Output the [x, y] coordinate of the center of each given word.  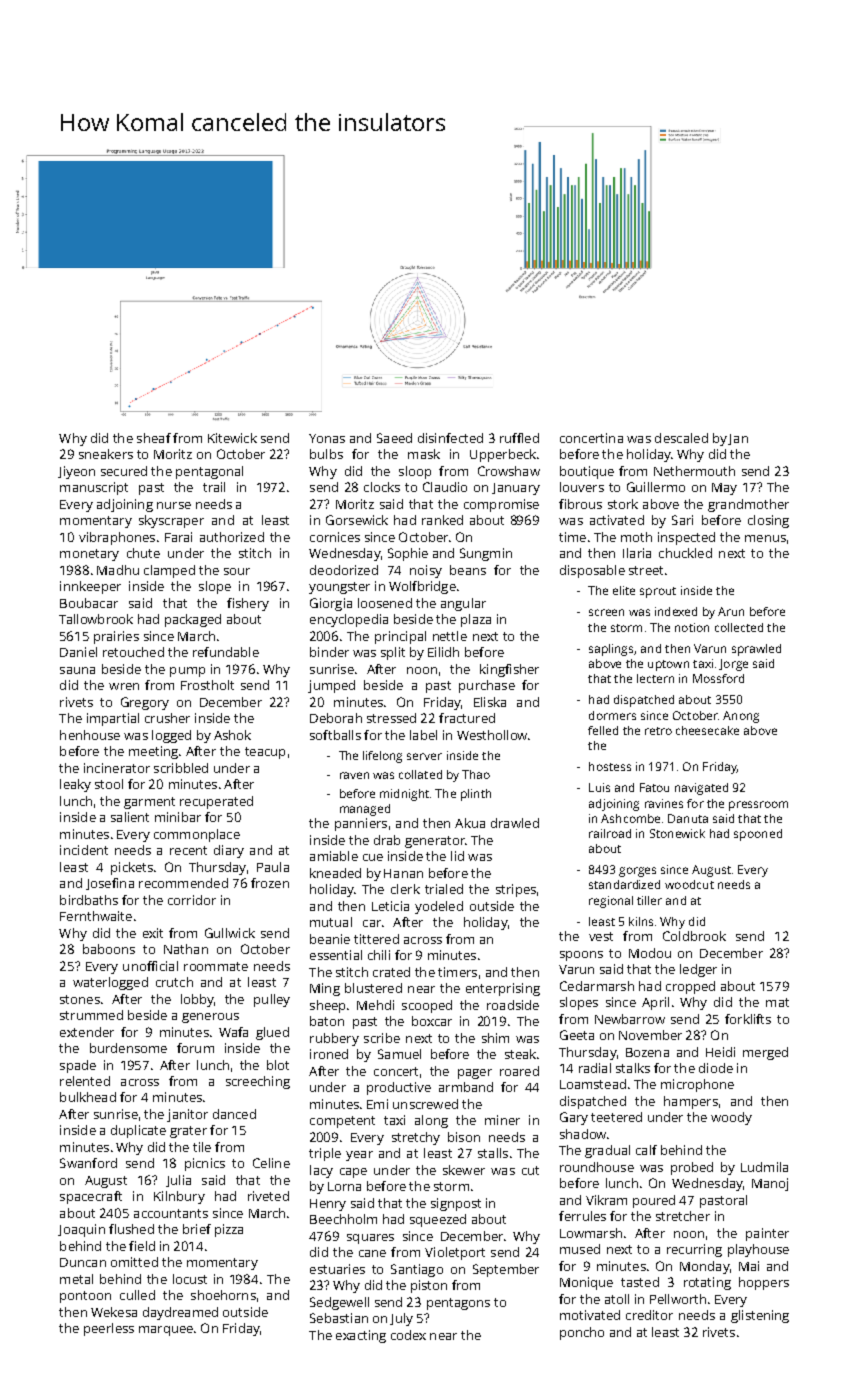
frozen [270, 883]
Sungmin [486, 554]
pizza [229, 1230]
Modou [650, 953]
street [646, 570]
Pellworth [678, 1299]
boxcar [432, 1021]
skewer [464, 1170]
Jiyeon [76, 472]
